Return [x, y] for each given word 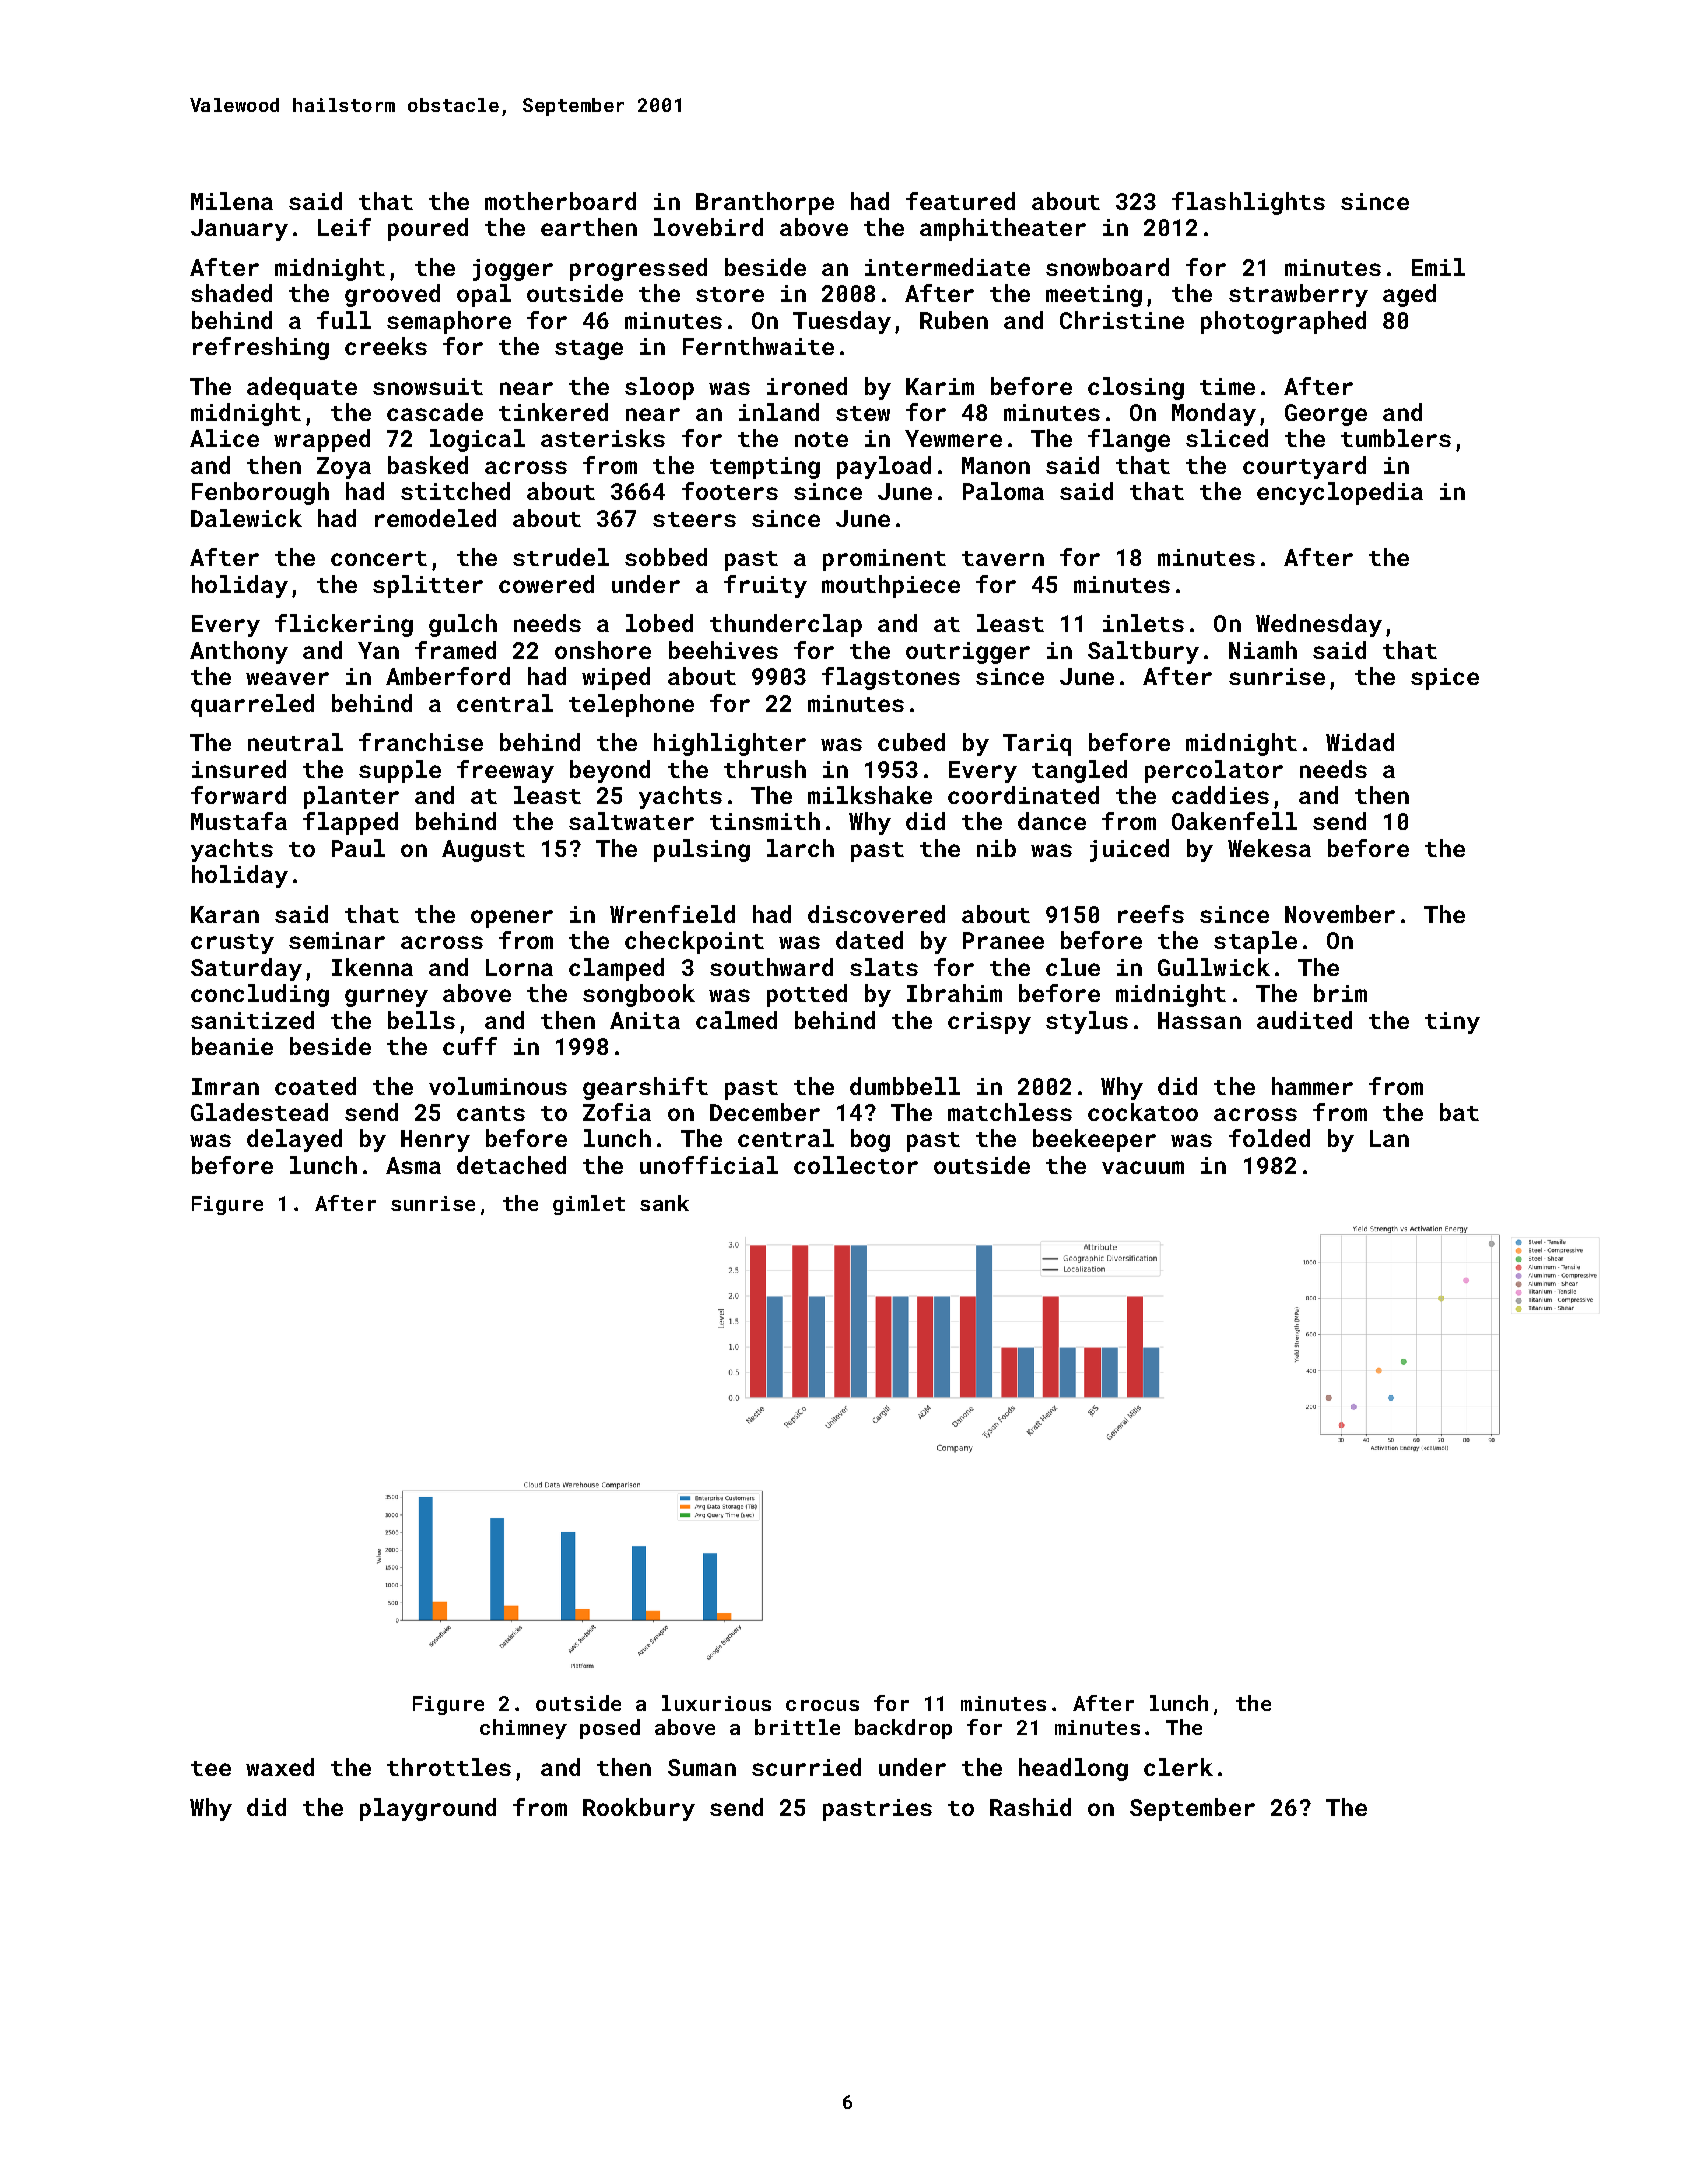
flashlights [1248, 203]
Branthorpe [765, 203]
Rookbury [639, 1809]
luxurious [716, 1703]
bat [1459, 1112]
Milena [232, 201]
